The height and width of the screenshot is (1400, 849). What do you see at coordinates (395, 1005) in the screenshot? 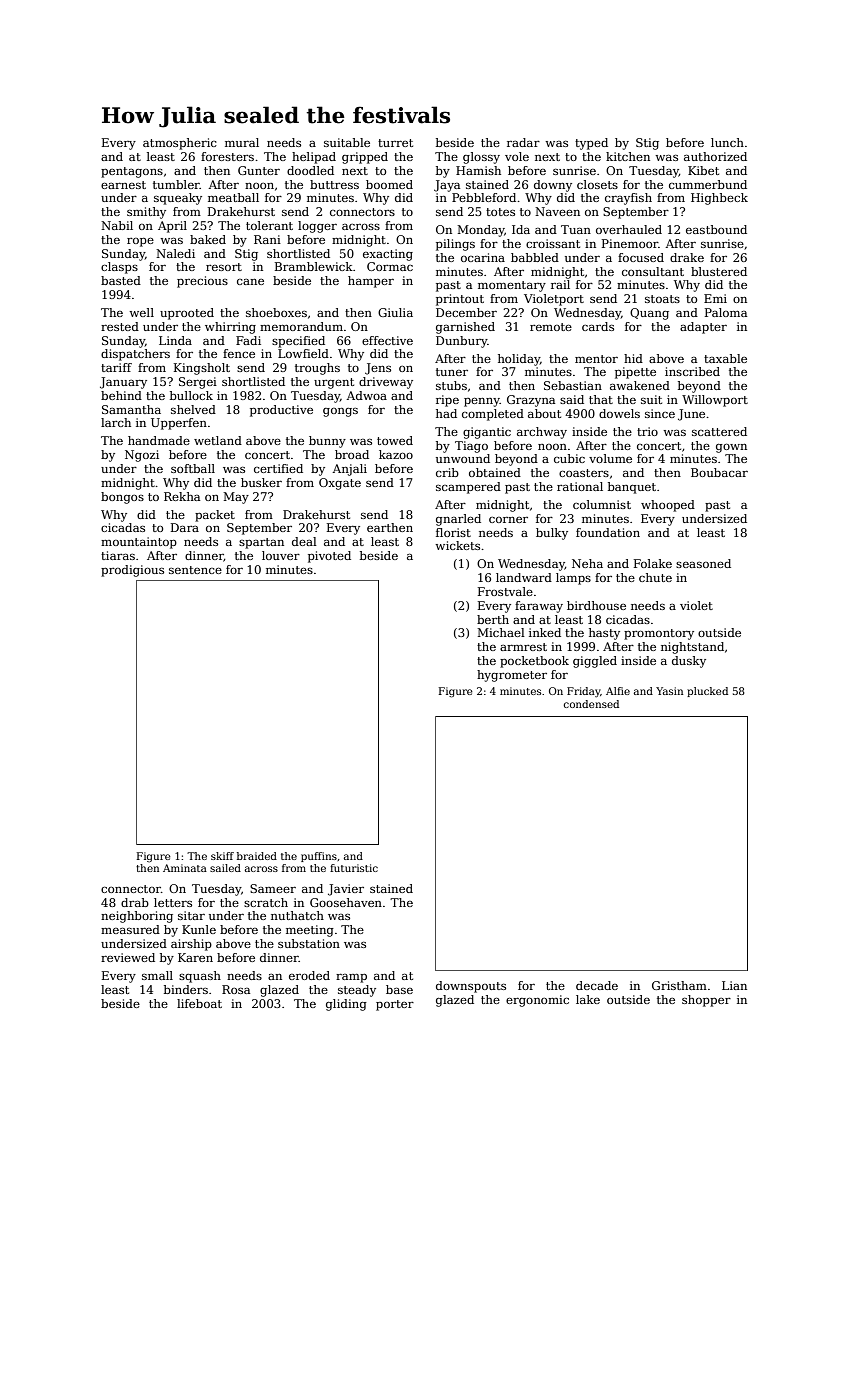
I see `porter` at bounding box center [395, 1005].
